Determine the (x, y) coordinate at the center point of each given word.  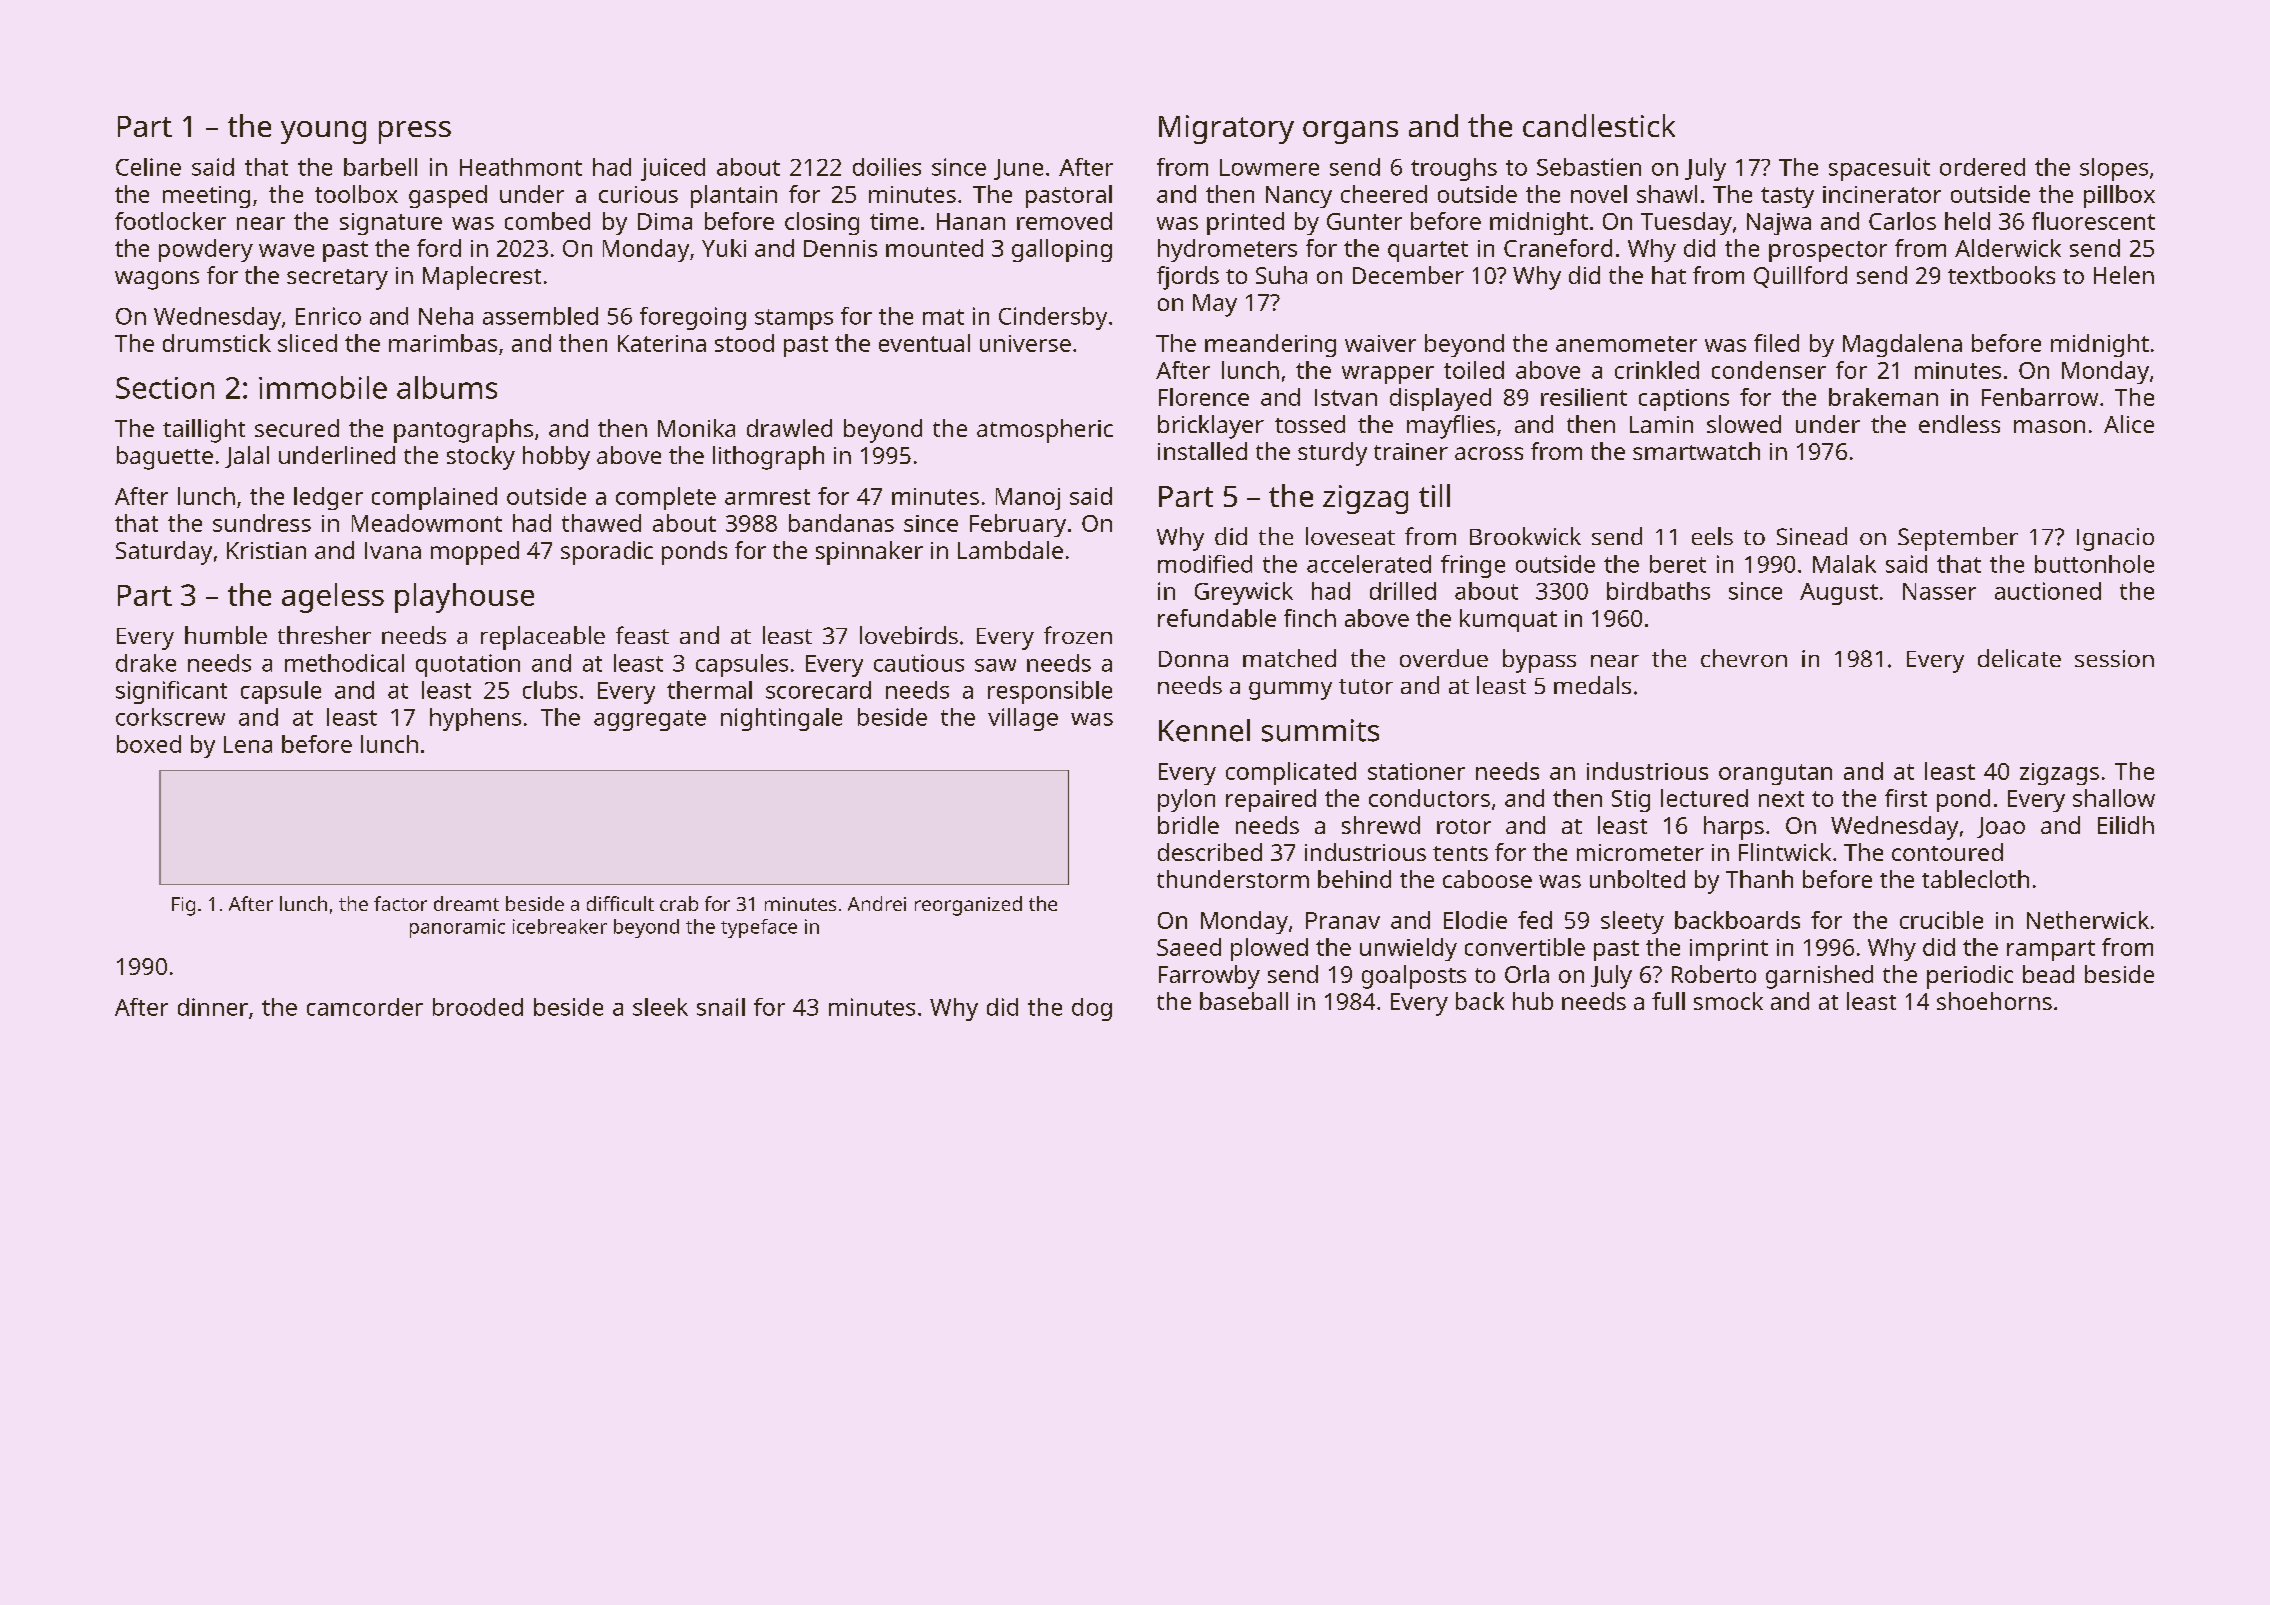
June (1018, 169)
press (415, 132)
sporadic (607, 553)
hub (1533, 1001)
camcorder (365, 1007)
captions (1684, 400)
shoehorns (1994, 1001)
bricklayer (1211, 427)
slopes (2114, 169)
